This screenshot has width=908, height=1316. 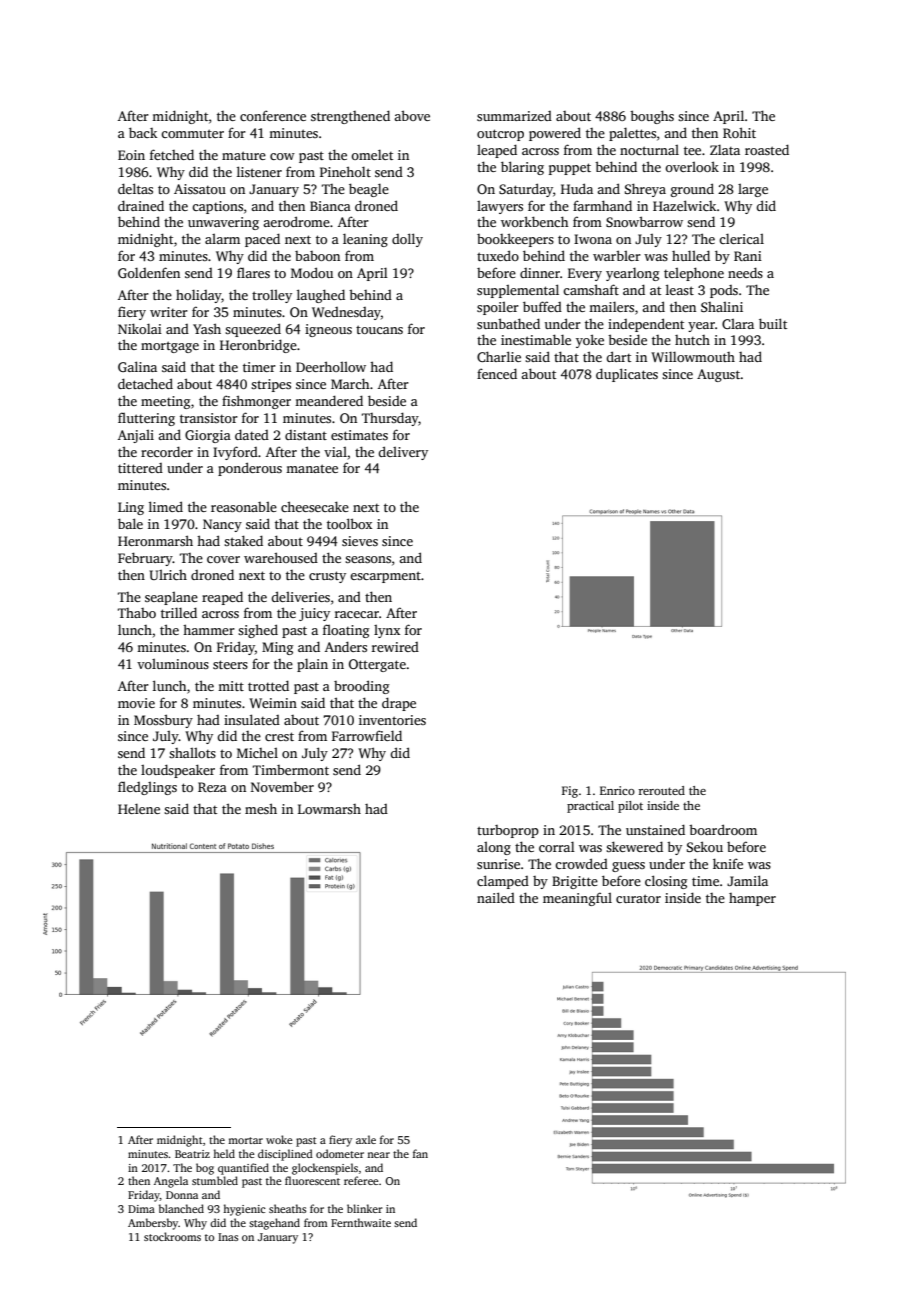 I want to click on alarm, so click(x=222, y=239).
